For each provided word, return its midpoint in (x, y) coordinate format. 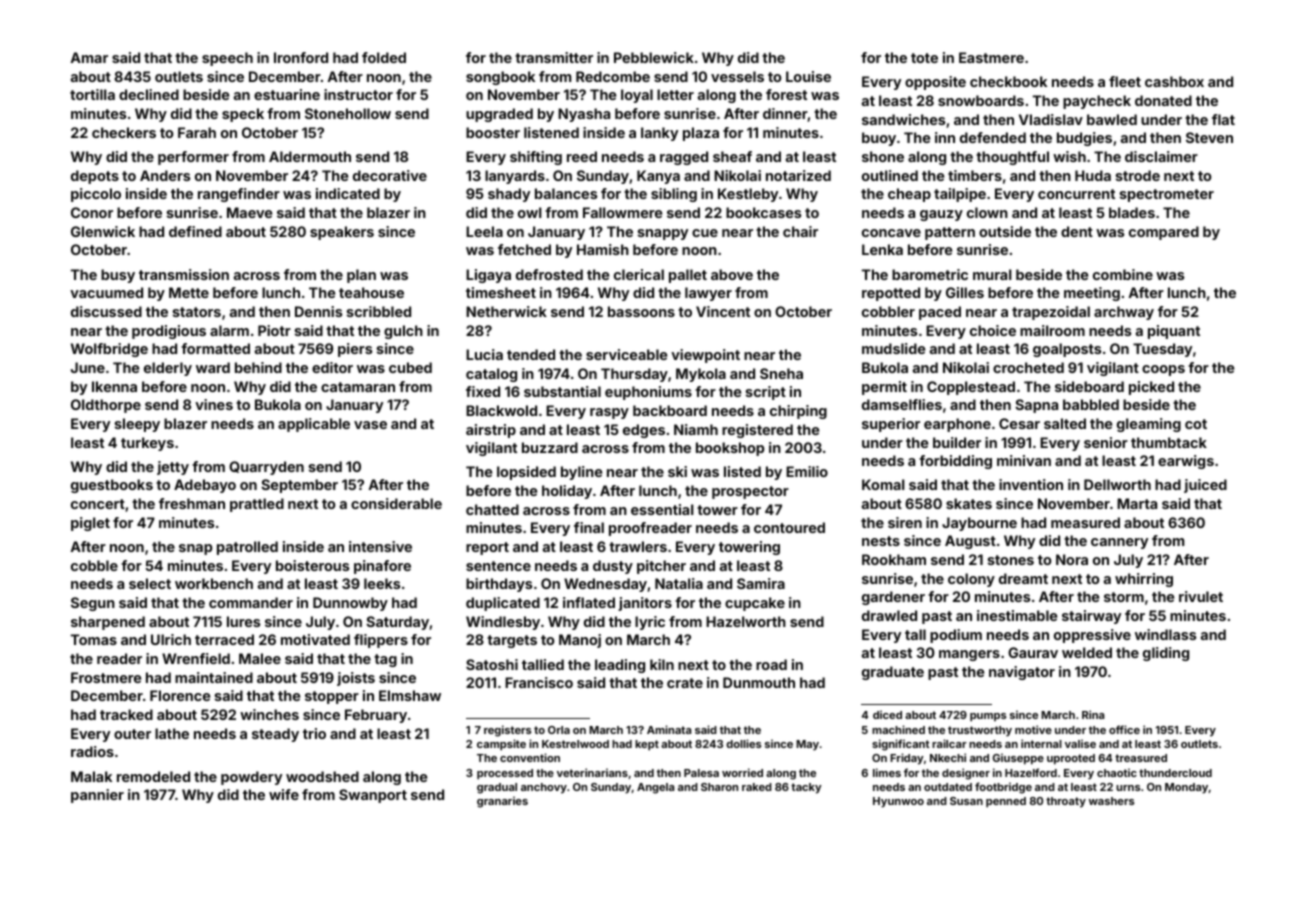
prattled (257, 505)
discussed (106, 311)
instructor (358, 94)
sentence (498, 566)
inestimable (1017, 615)
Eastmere (991, 57)
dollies (743, 743)
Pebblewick (654, 57)
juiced (1205, 486)
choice (993, 330)
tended (531, 354)
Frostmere (106, 677)
